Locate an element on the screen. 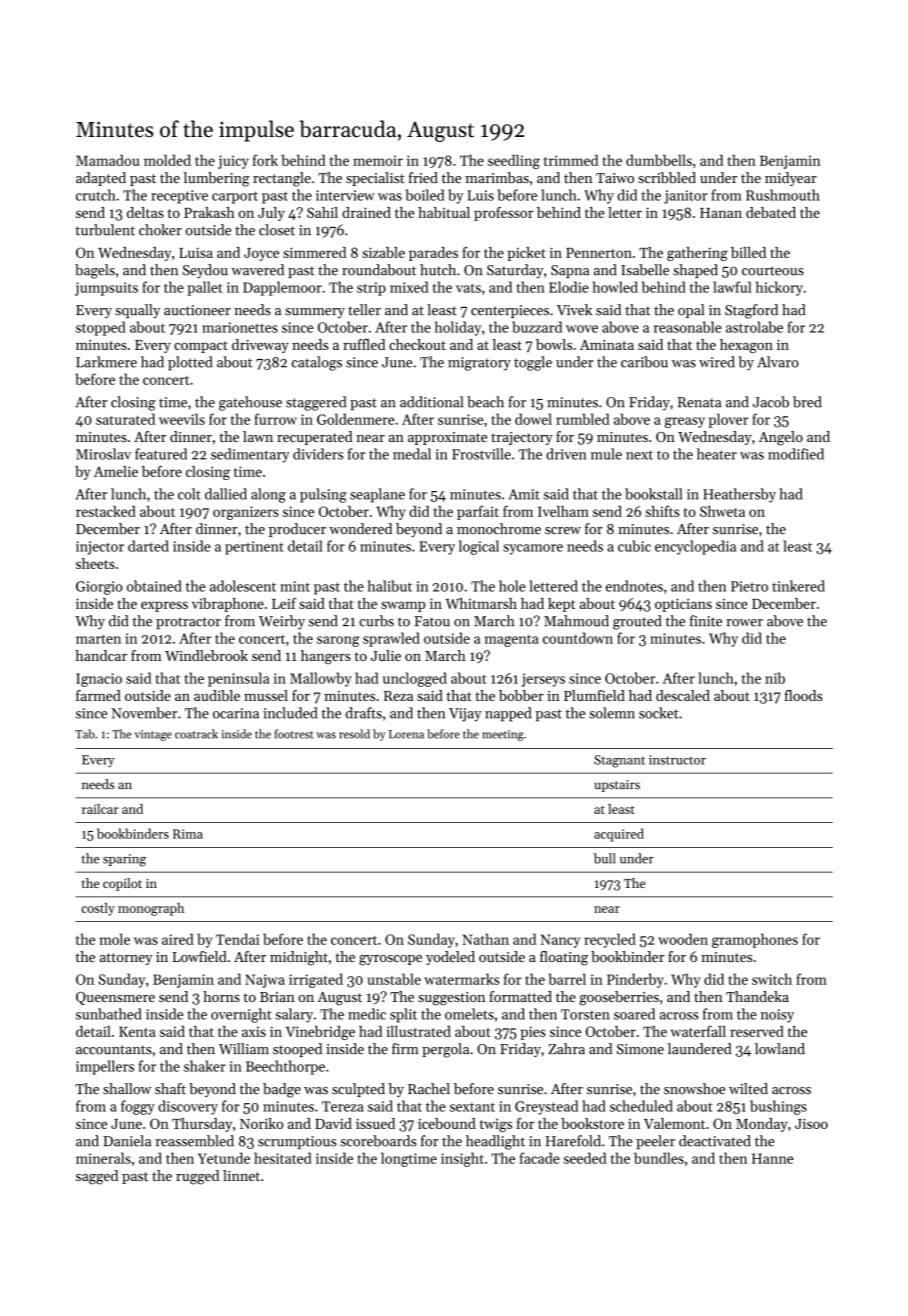 This screenshot has height=1316, width=908. squally is located at coordinates (137, 311).
